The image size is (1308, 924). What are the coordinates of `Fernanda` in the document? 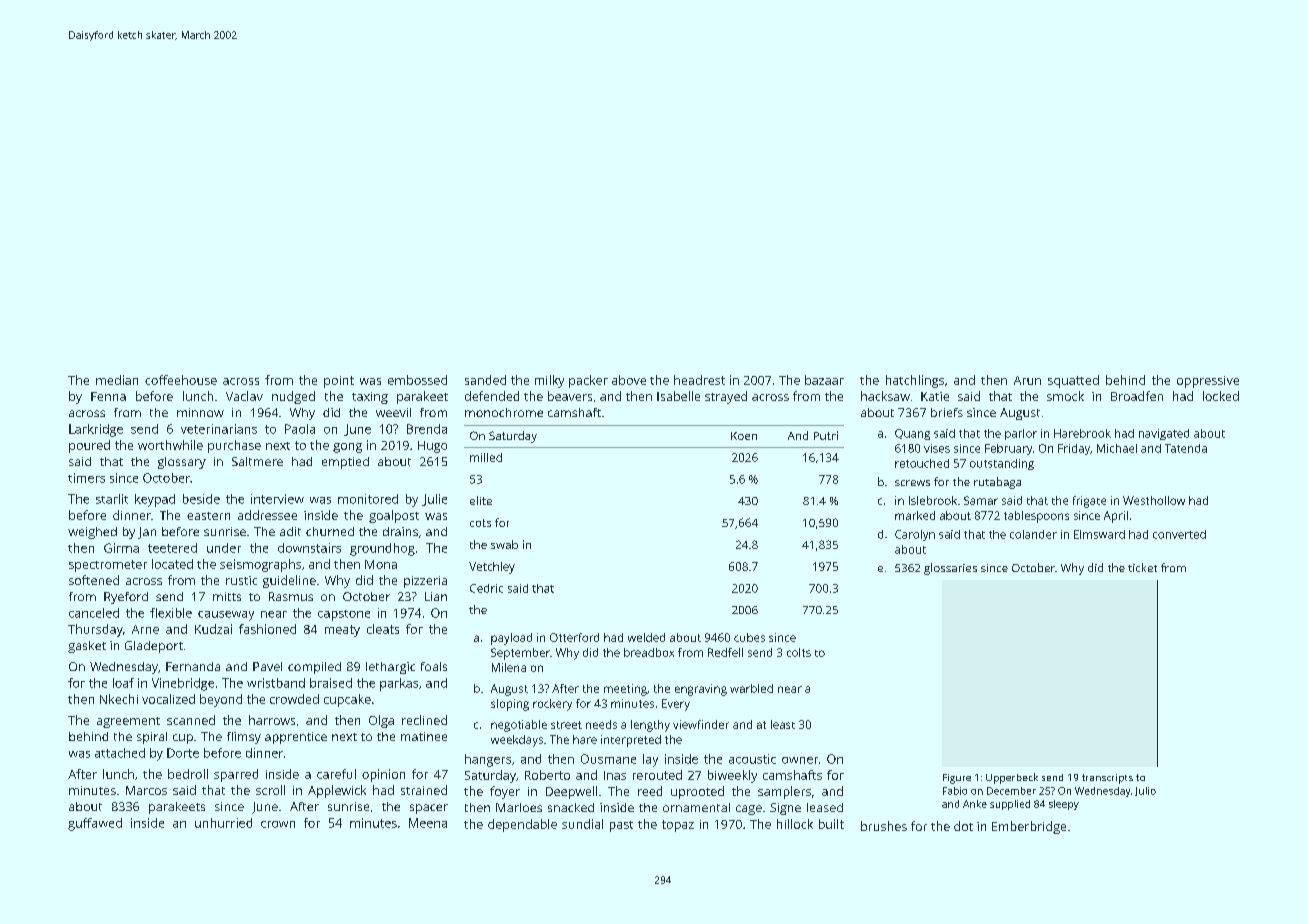 It's located at (193, 666).
